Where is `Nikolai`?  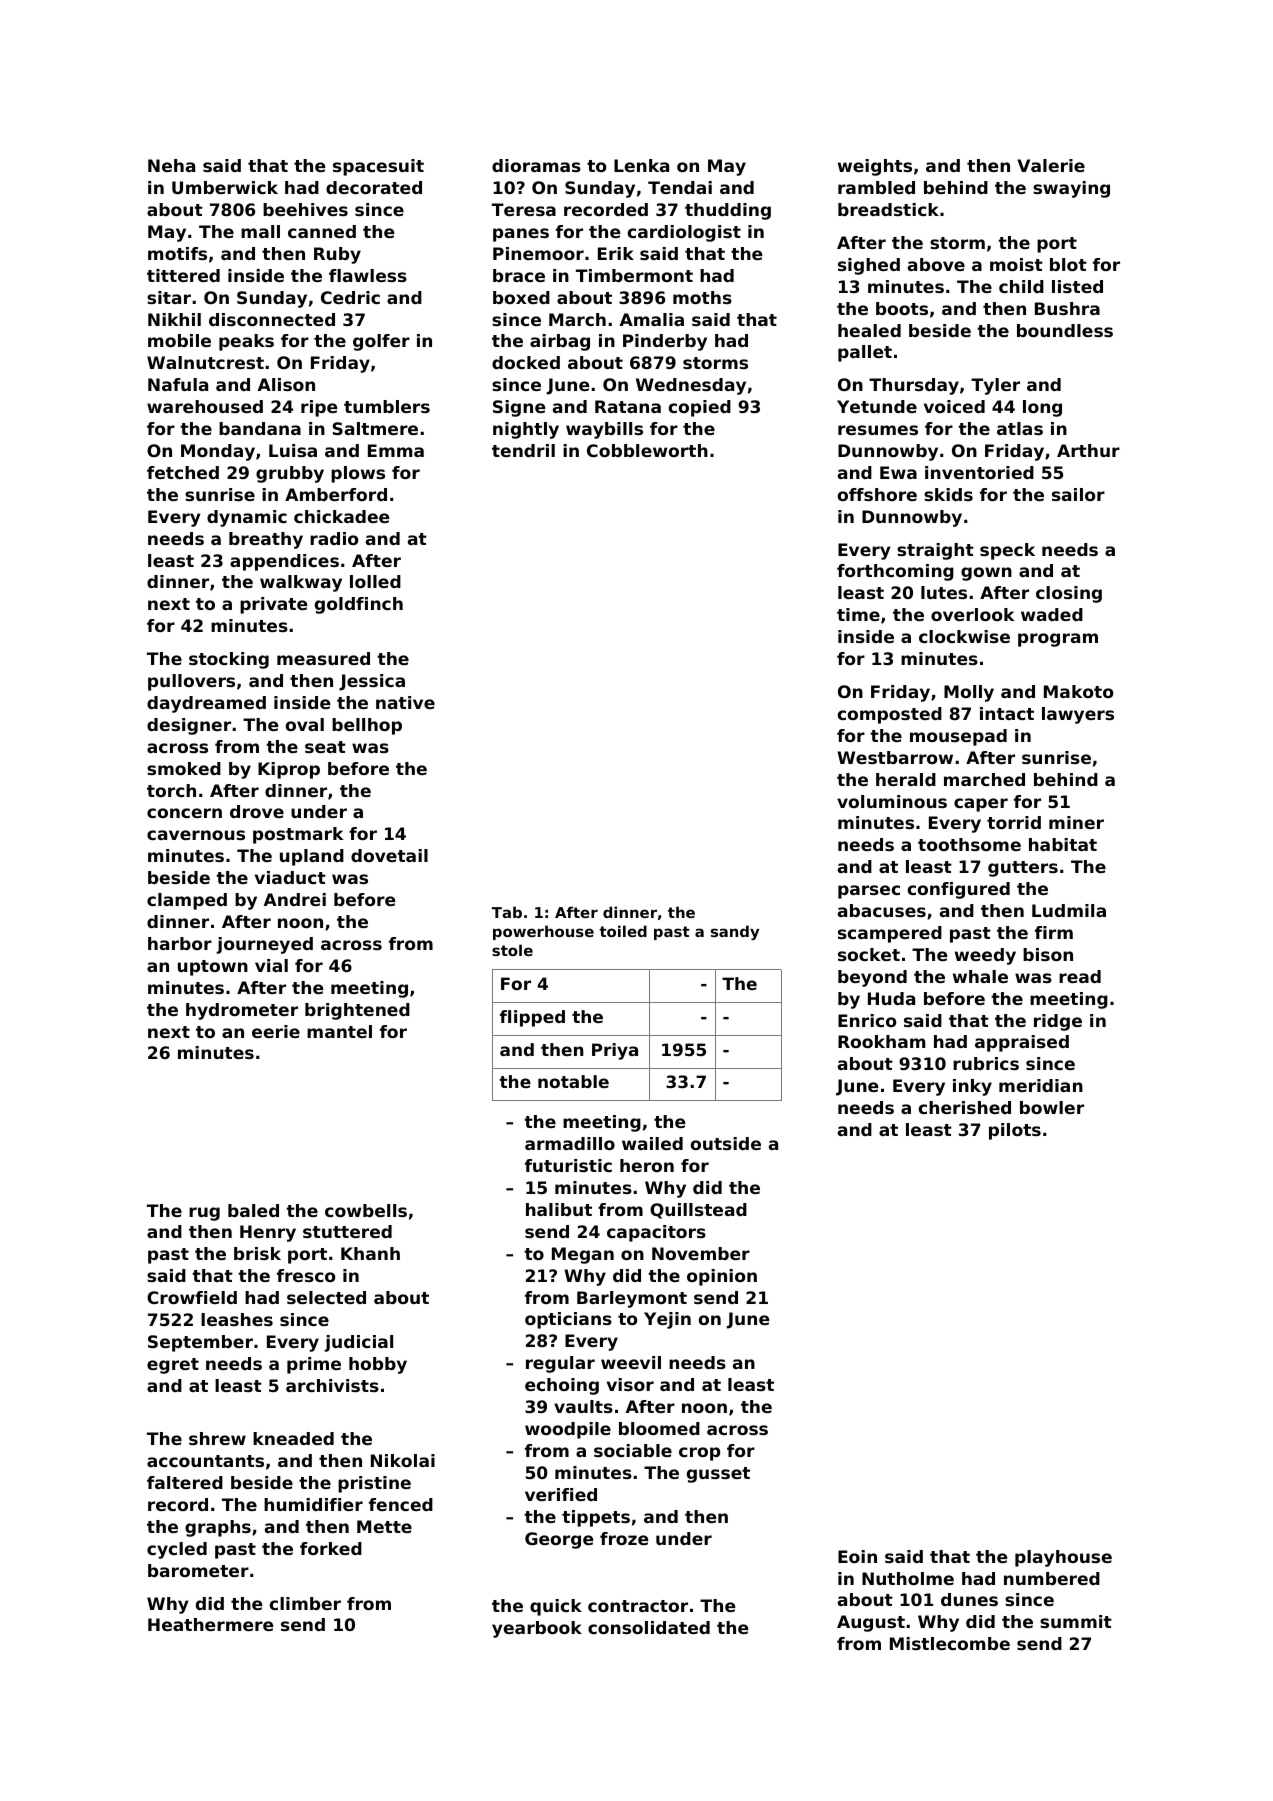
Nikolai is located at coordinates (403, 1460).
